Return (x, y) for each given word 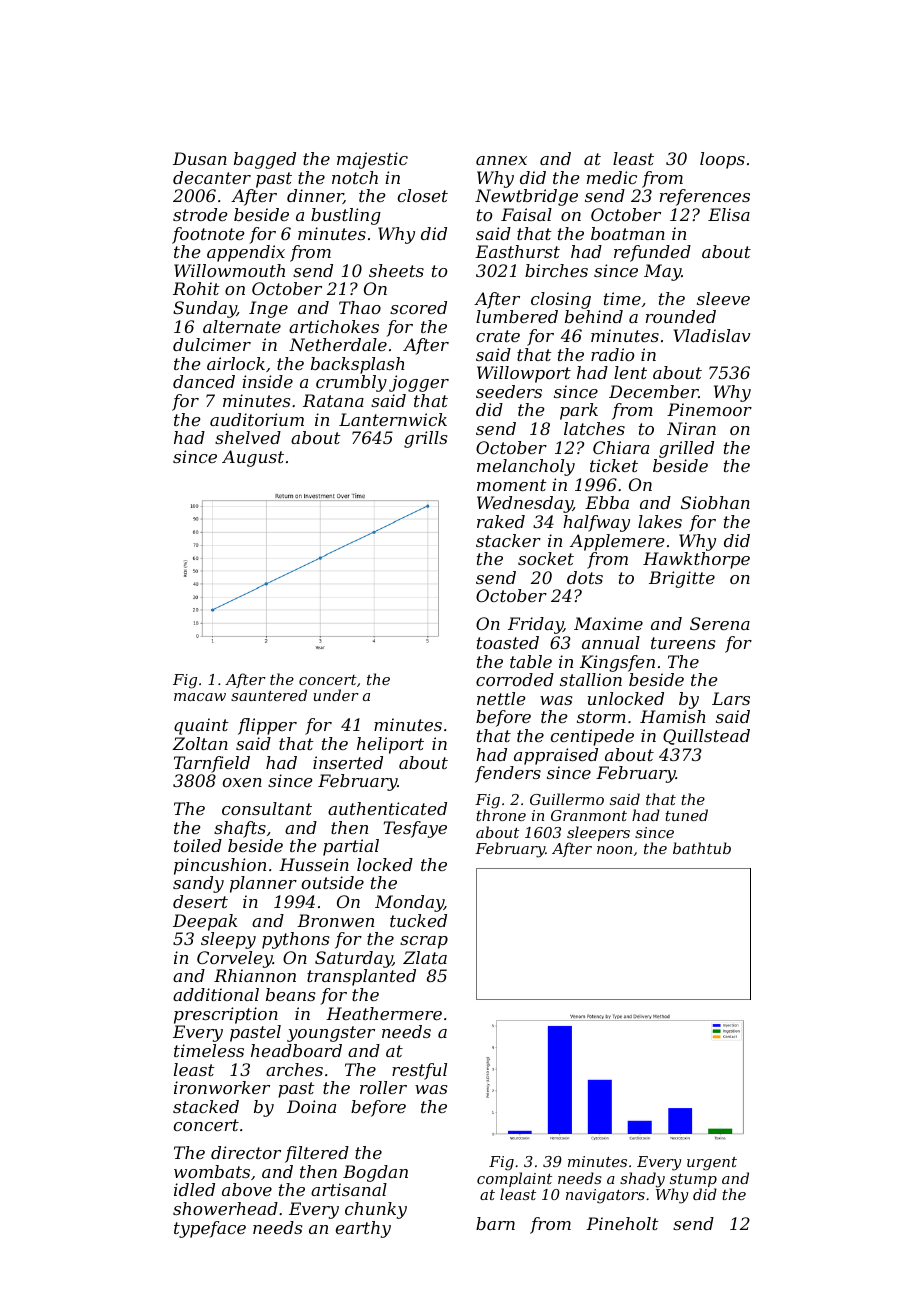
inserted (348, 762)
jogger (419, 383)
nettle (501, 698)
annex (501, 160)
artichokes (334, 326)
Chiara (621, 447)
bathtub (702, 848)
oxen (242, 782)
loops (722, 160)
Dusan (200, 158)
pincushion (220, 866)
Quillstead (706, 737)
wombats (212, 1171)
